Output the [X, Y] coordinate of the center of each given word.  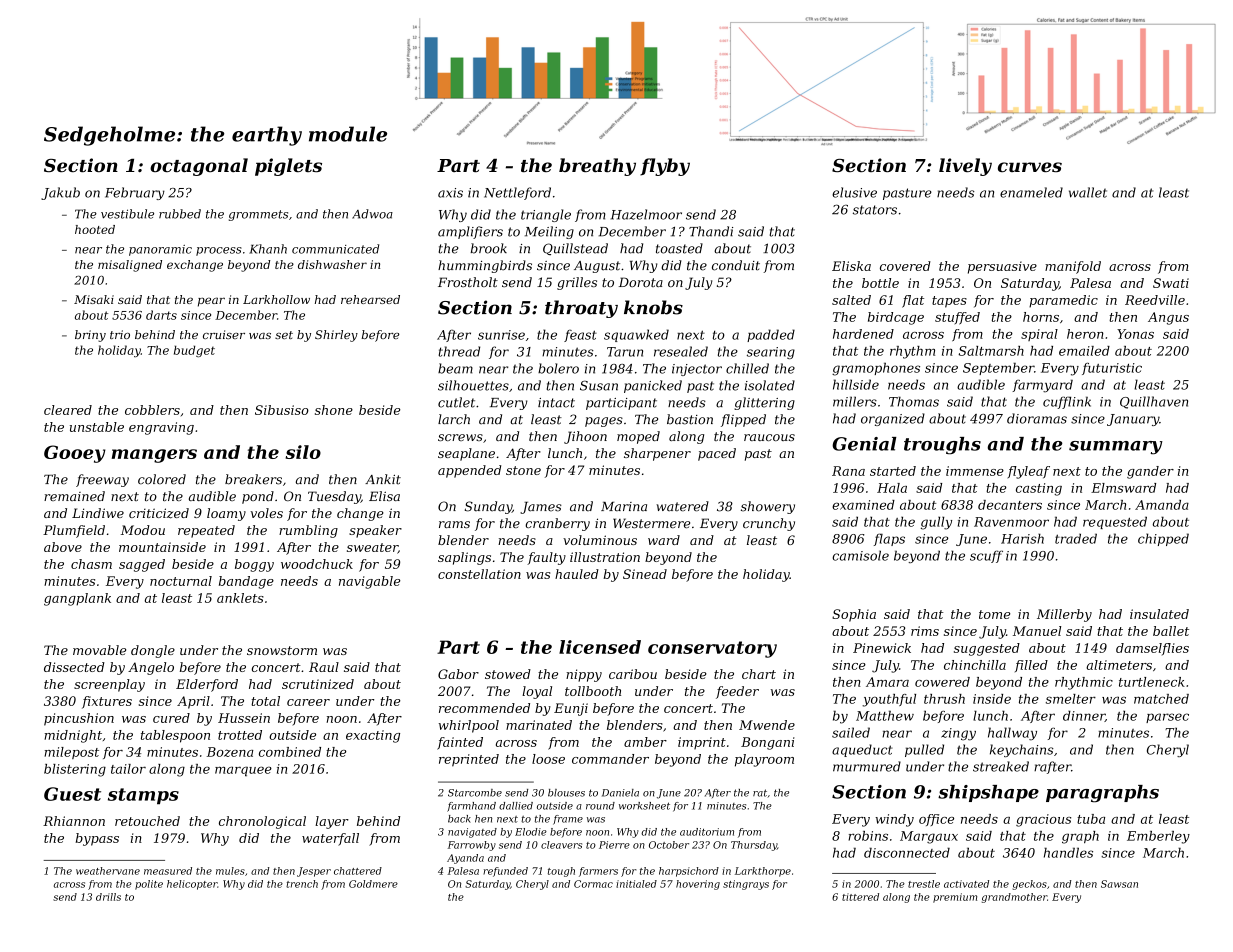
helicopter [192, 885]
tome [994, 614]
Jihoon [585, 437]
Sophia [854, 615]
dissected [74, 667]
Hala [892, 488]
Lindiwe [98, 513]
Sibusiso [282, 410]
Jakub [60, 193]
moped [638, 437]
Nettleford [517, 193]
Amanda [1162, 505]
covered [905, 266]
